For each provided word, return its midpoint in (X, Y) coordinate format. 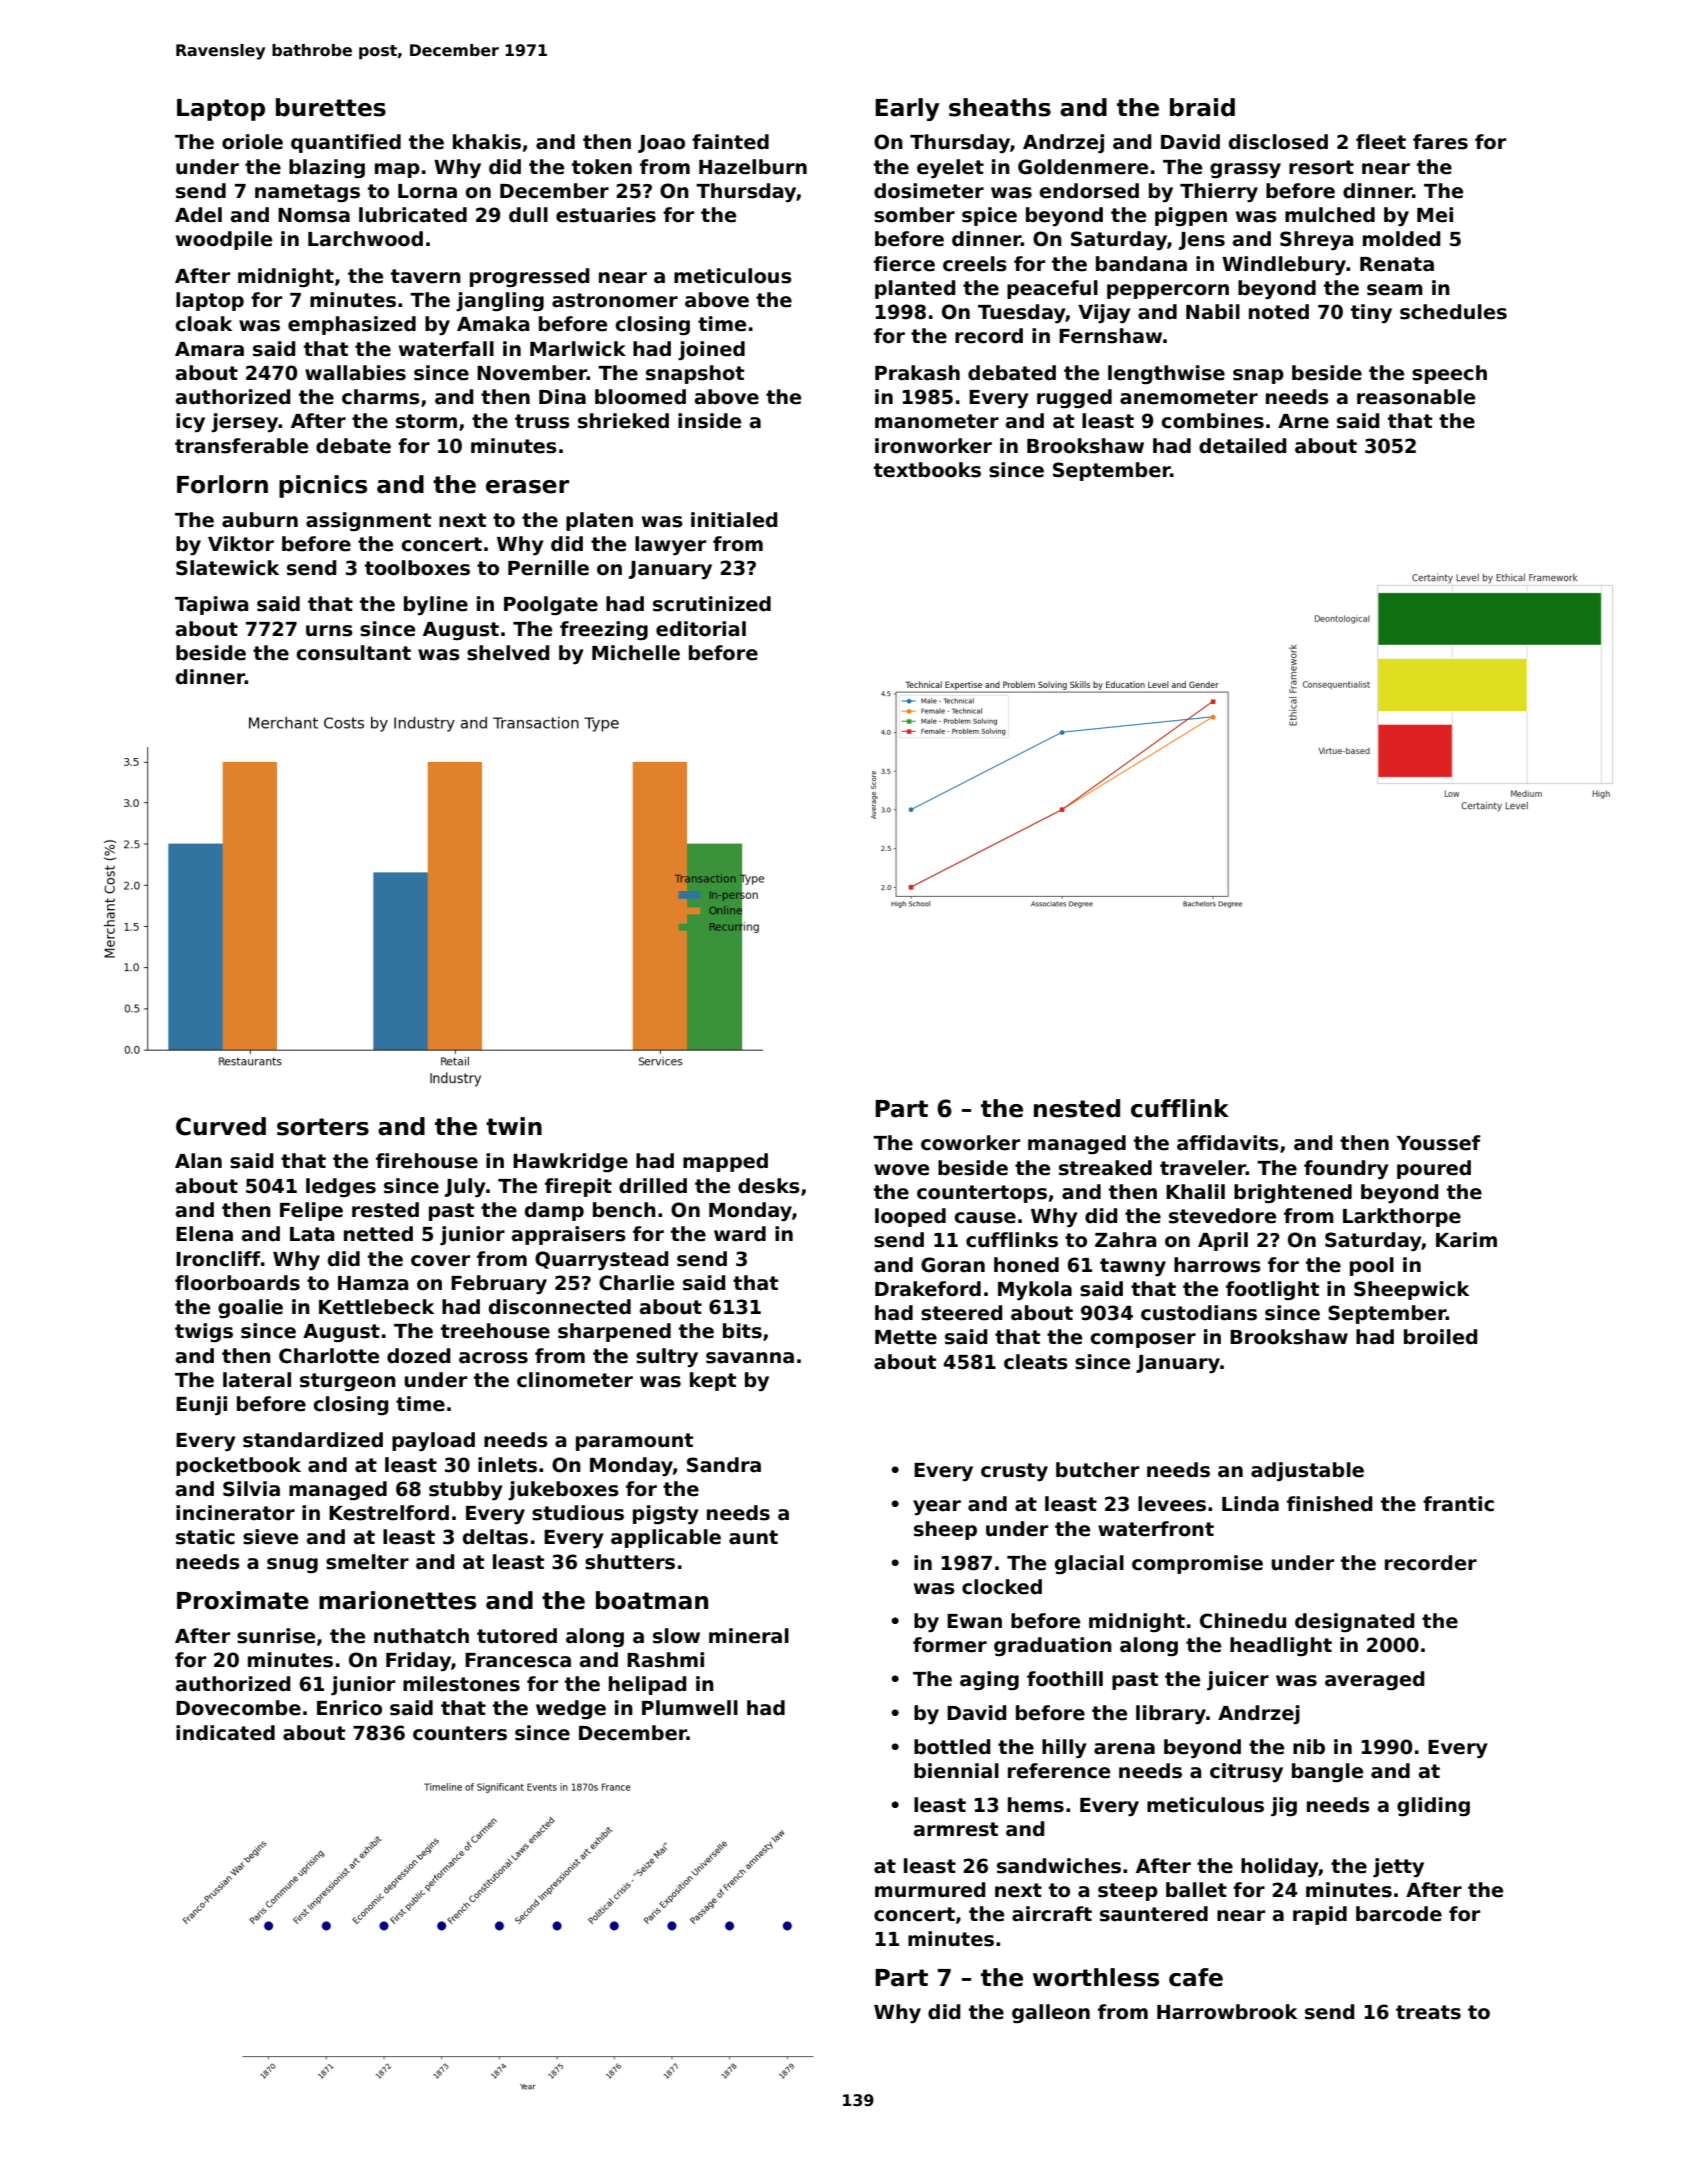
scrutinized (712, 604)
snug (292, 1565)
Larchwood (365, 239)
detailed (1243, 446)
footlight (1272, 1290)
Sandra (724, 1465)
